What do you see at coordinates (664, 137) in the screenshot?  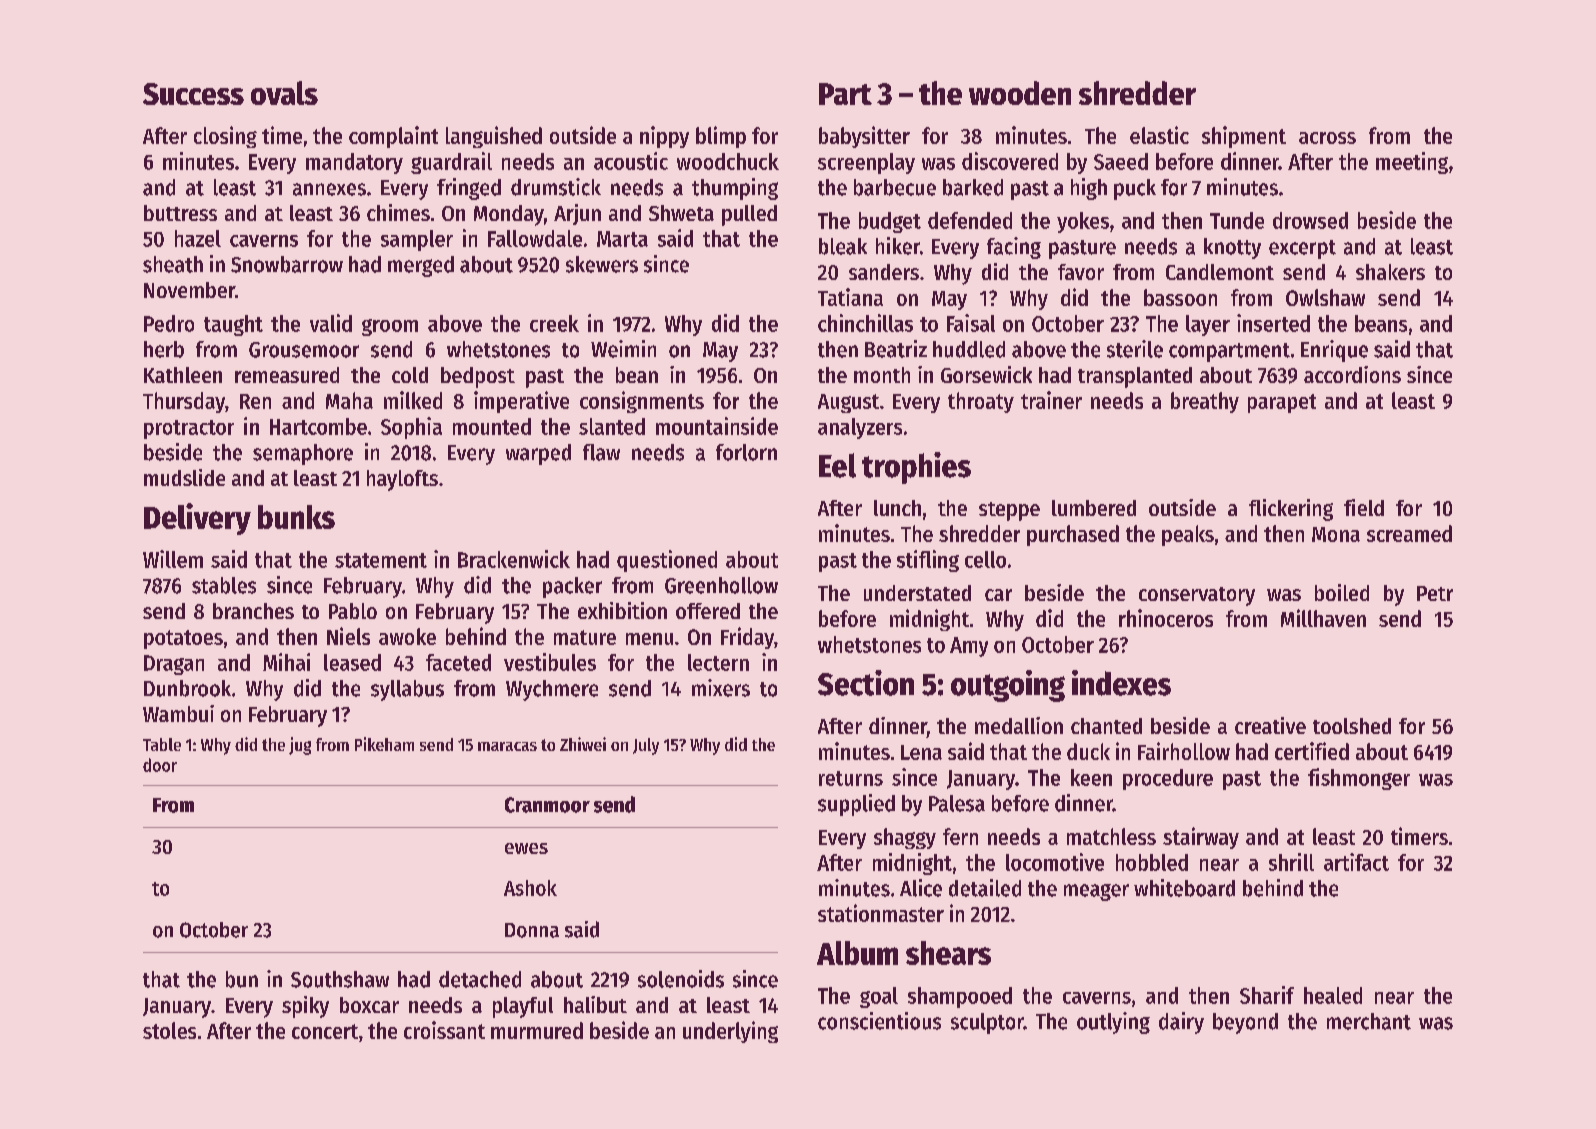 I see `nippy` at bounding box center [664, 137].
